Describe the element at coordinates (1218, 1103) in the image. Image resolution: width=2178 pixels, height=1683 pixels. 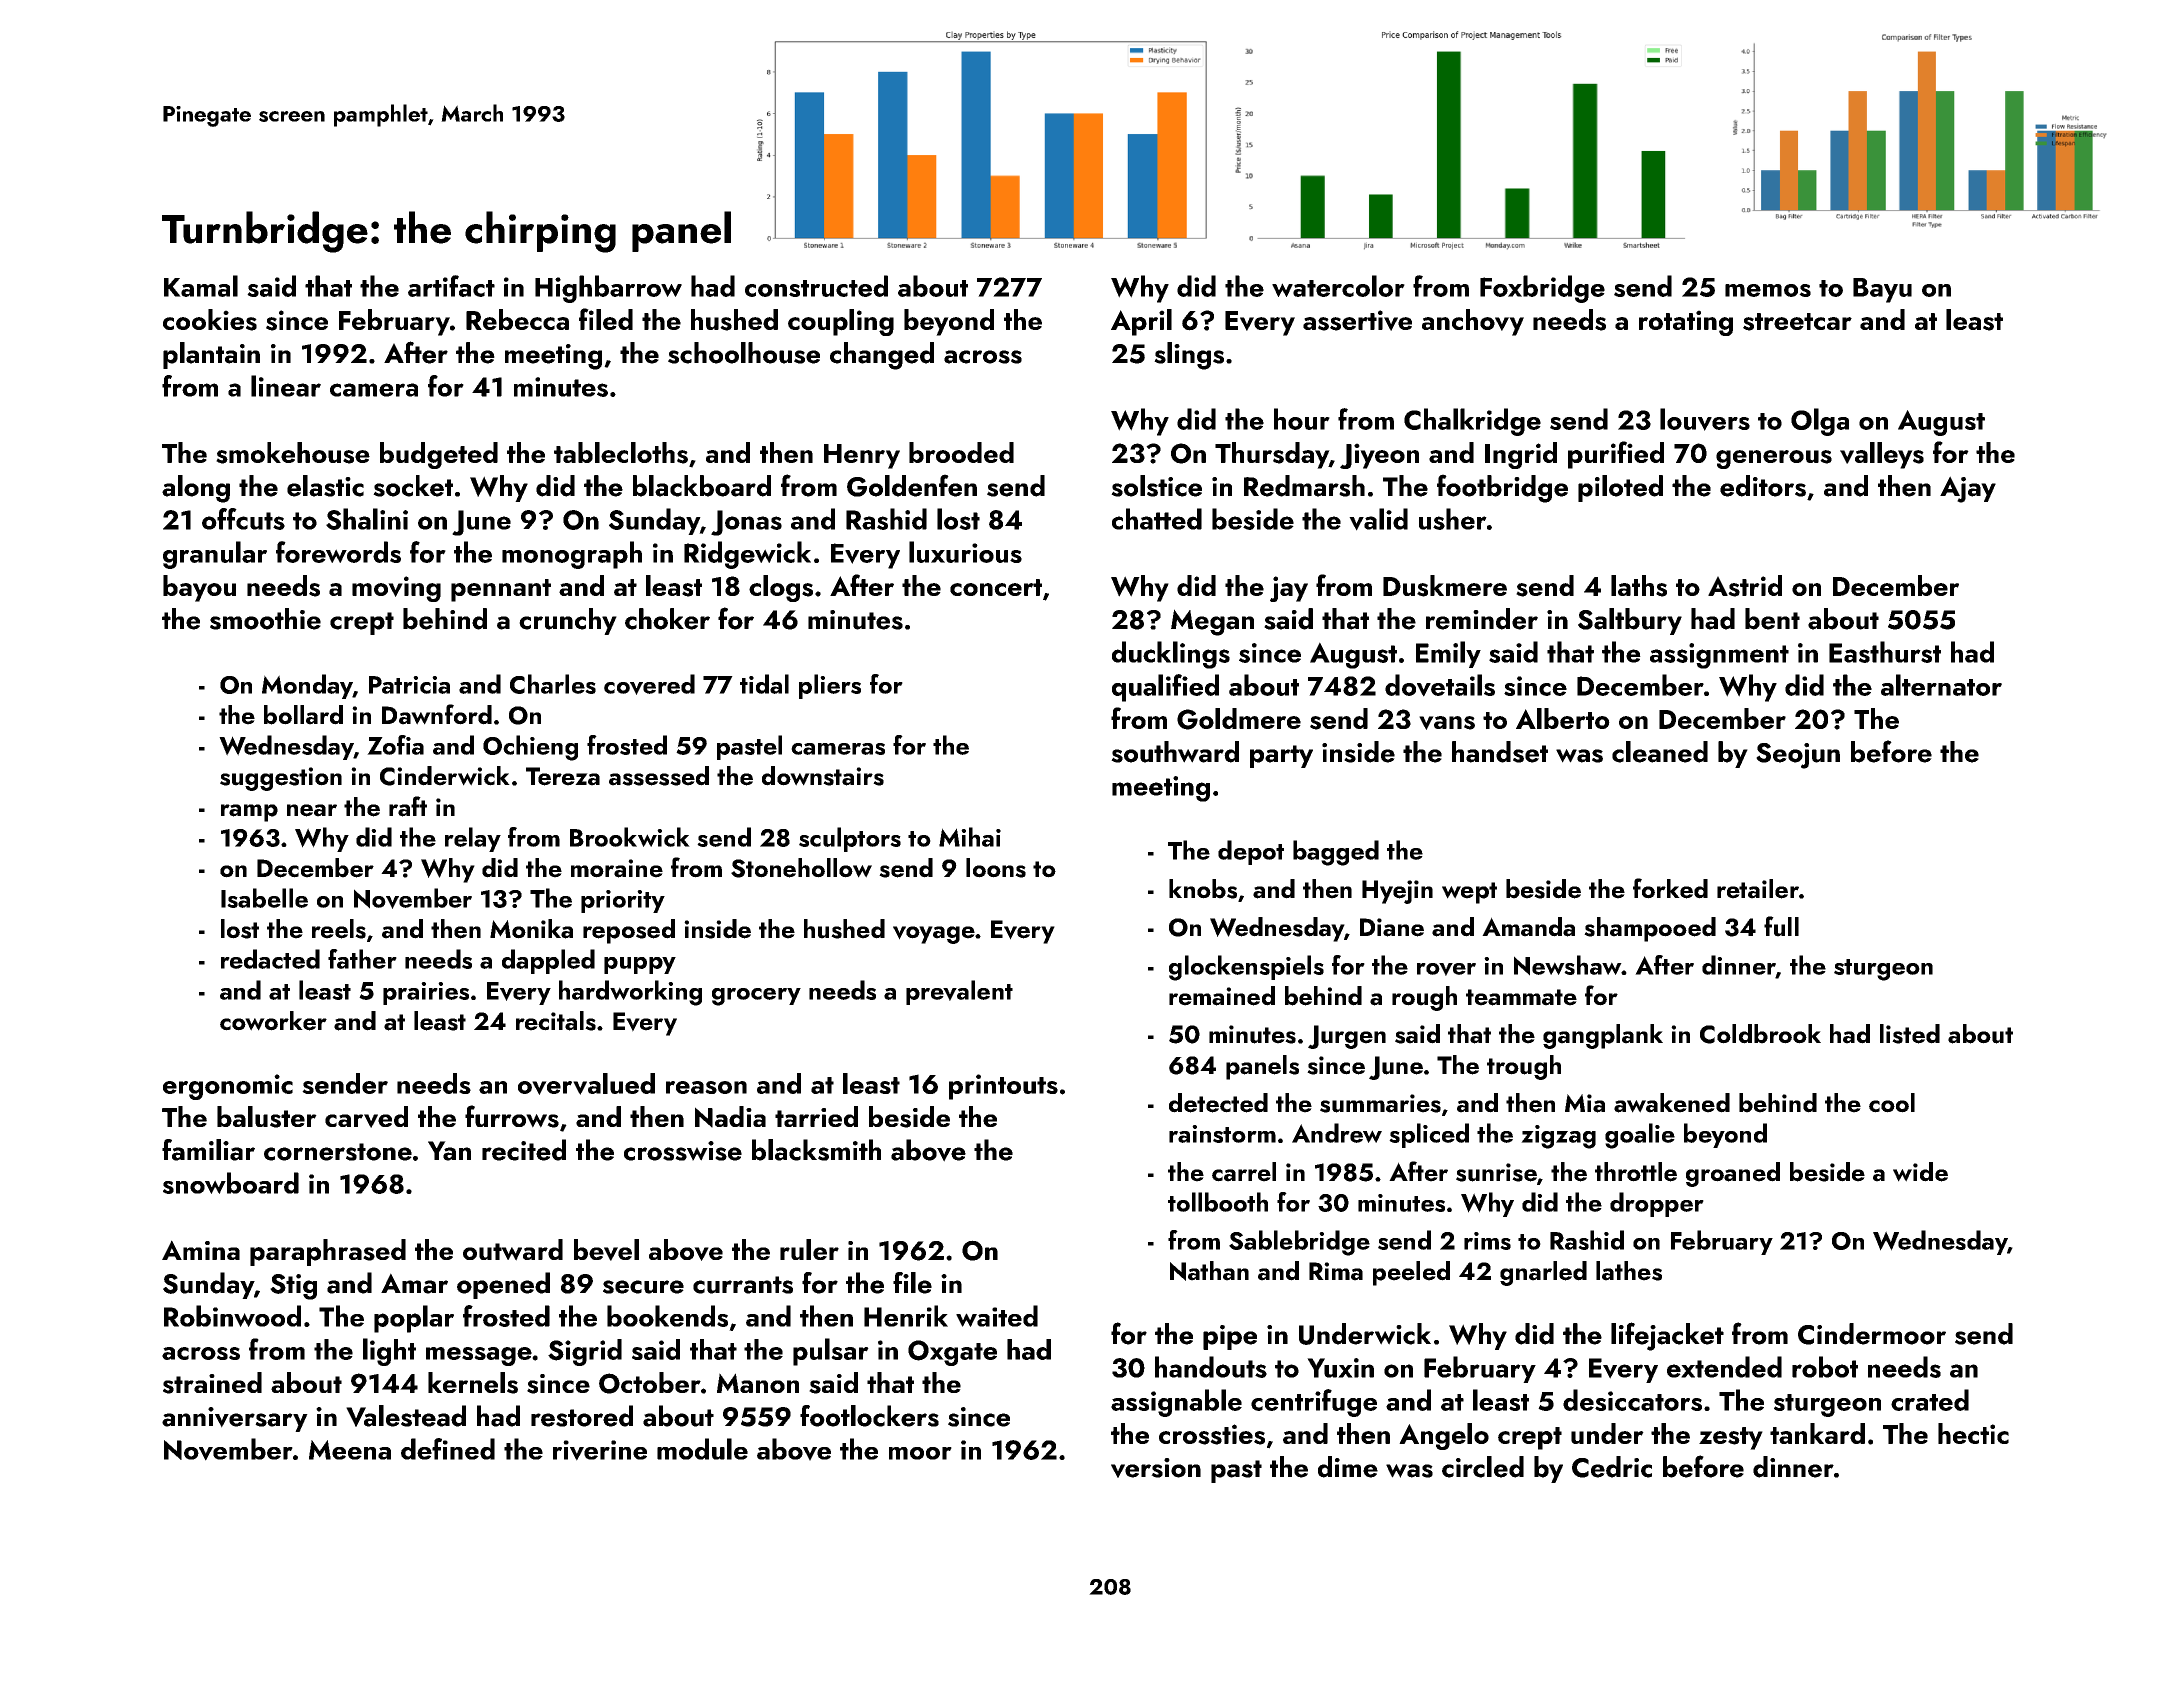
I see `detected` at that location.
